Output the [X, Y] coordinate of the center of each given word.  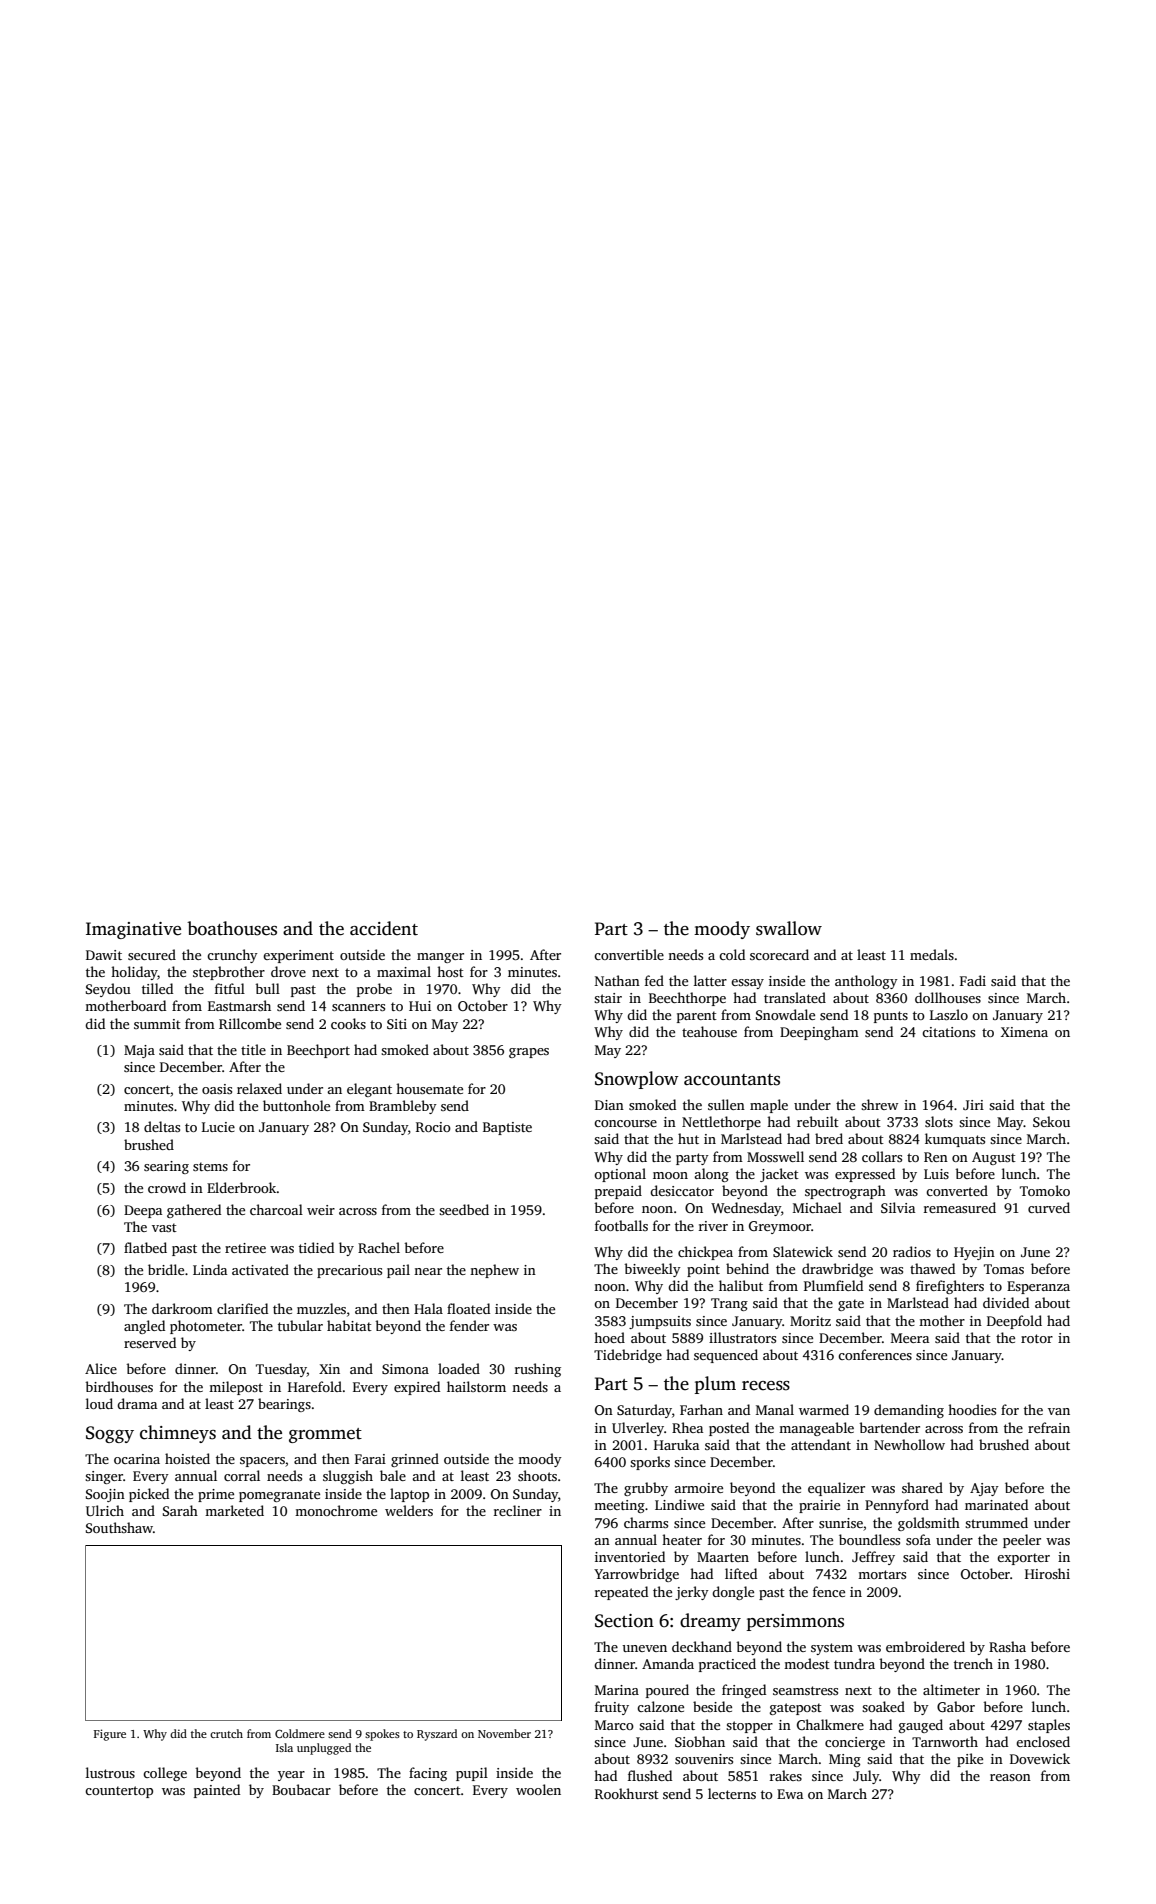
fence [829, 1591]
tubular [300, 1325]
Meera [910, 1338]
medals [932, 954]
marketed [234, 1510]
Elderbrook [242, 1187]
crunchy [232, 956]
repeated [621, 1593]
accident [384, 928]
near [428, 1271]
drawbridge [837, 1270]
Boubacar [301, 1789]
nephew [494, 1271]
